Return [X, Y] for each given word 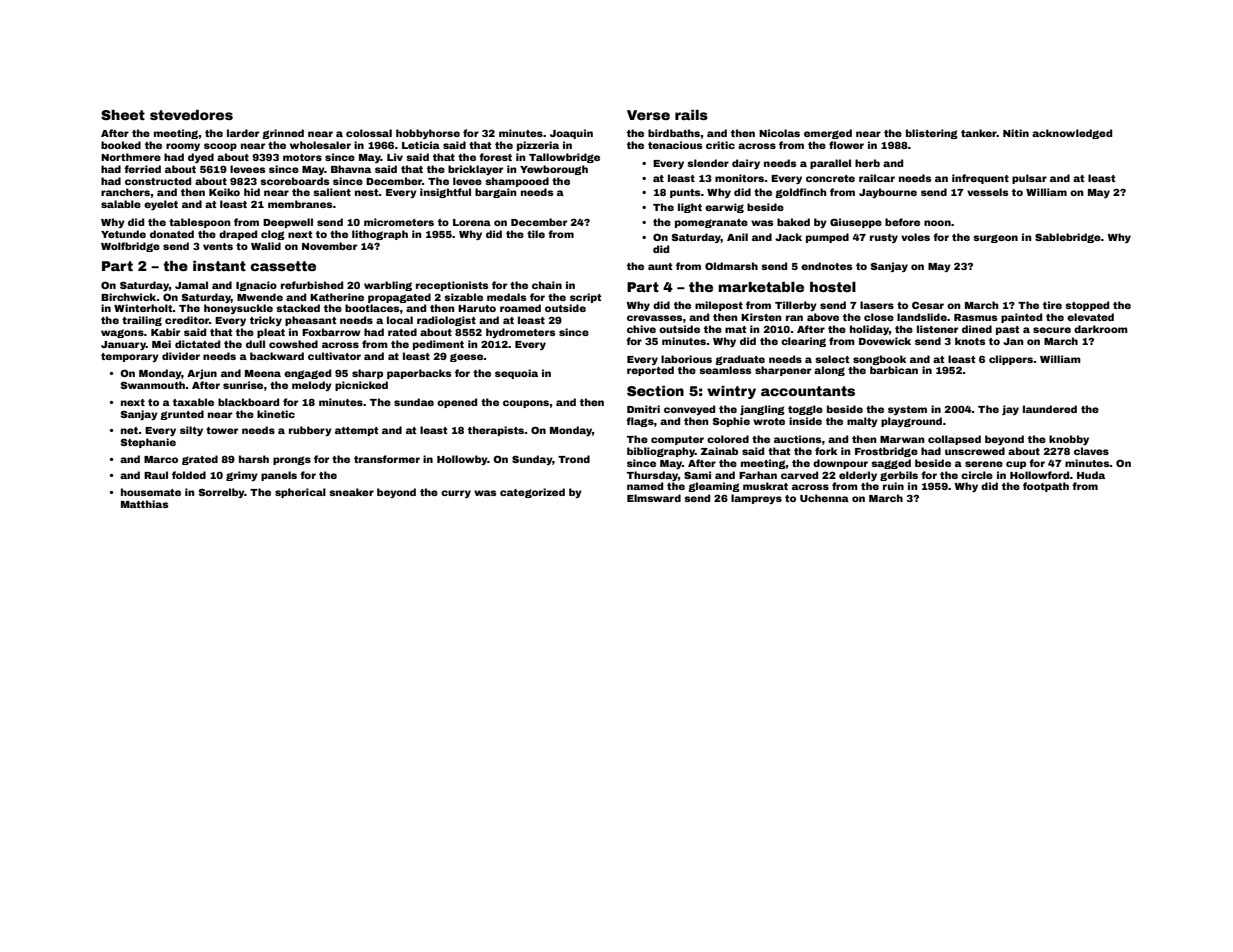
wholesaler [320, 145]
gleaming [714, 487]
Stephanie [148, 443]
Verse [648, 115]
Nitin [1016, 133]
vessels [987, 192]
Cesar [928, 305]
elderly [858, 476]
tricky [266, 321]
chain [547, 285]
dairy [746, 164]
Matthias [144, 504]
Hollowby [462, 460]
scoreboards [294, 181]
